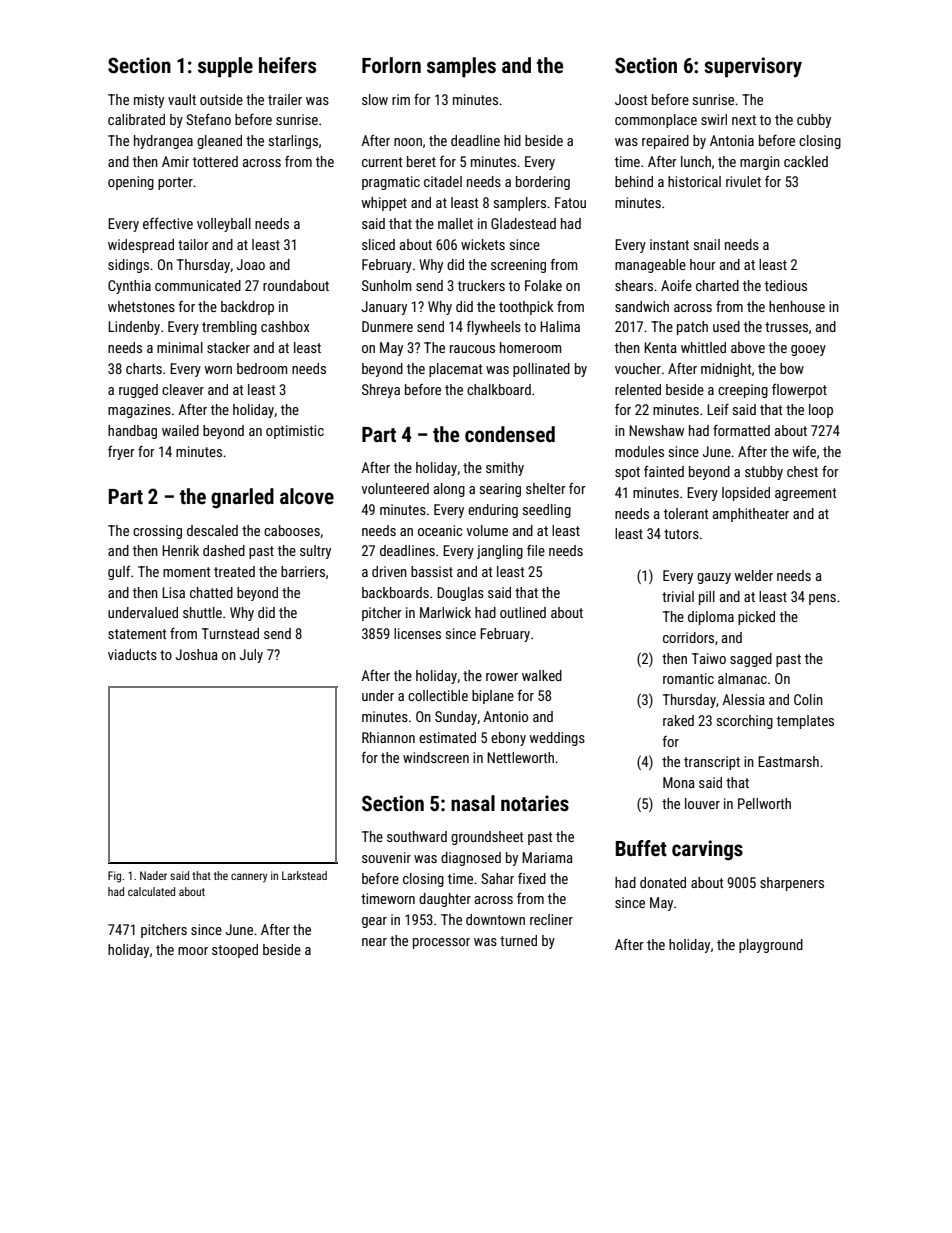 The width and height of the page is (952, 1233). Describe the element at coordinates (386, 857) in the page. I see `souvenir` at that location.
